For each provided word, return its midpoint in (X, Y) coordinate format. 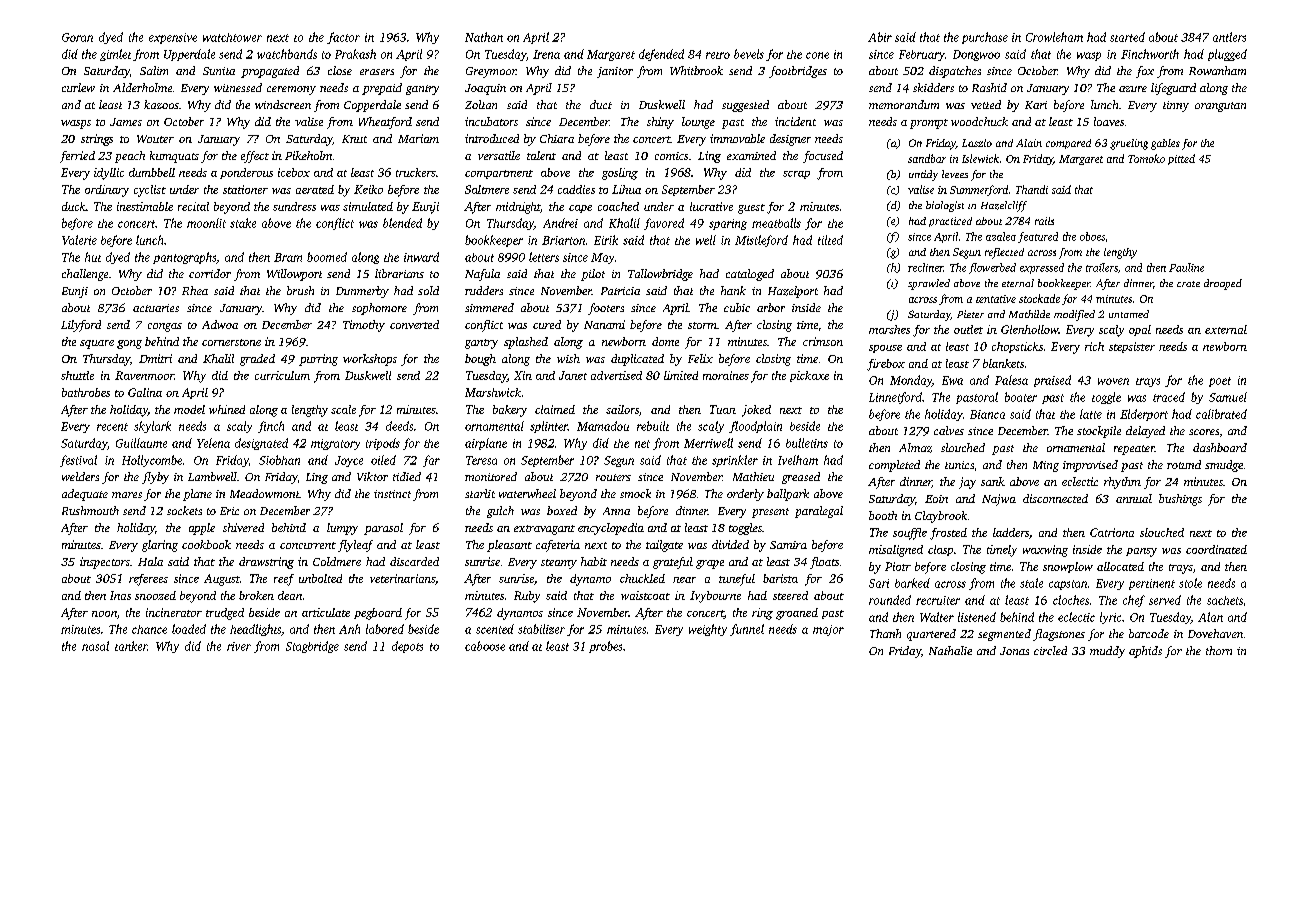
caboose (485, 646)
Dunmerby (362, 292)
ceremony (291, 90)
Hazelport (793, 292)
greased (801, 478)
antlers (1229, 37)
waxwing (1045, 551)
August (222, 580)
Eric (229, 511)
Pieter (970, 314)
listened (977, 617)
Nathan (484, 37)
